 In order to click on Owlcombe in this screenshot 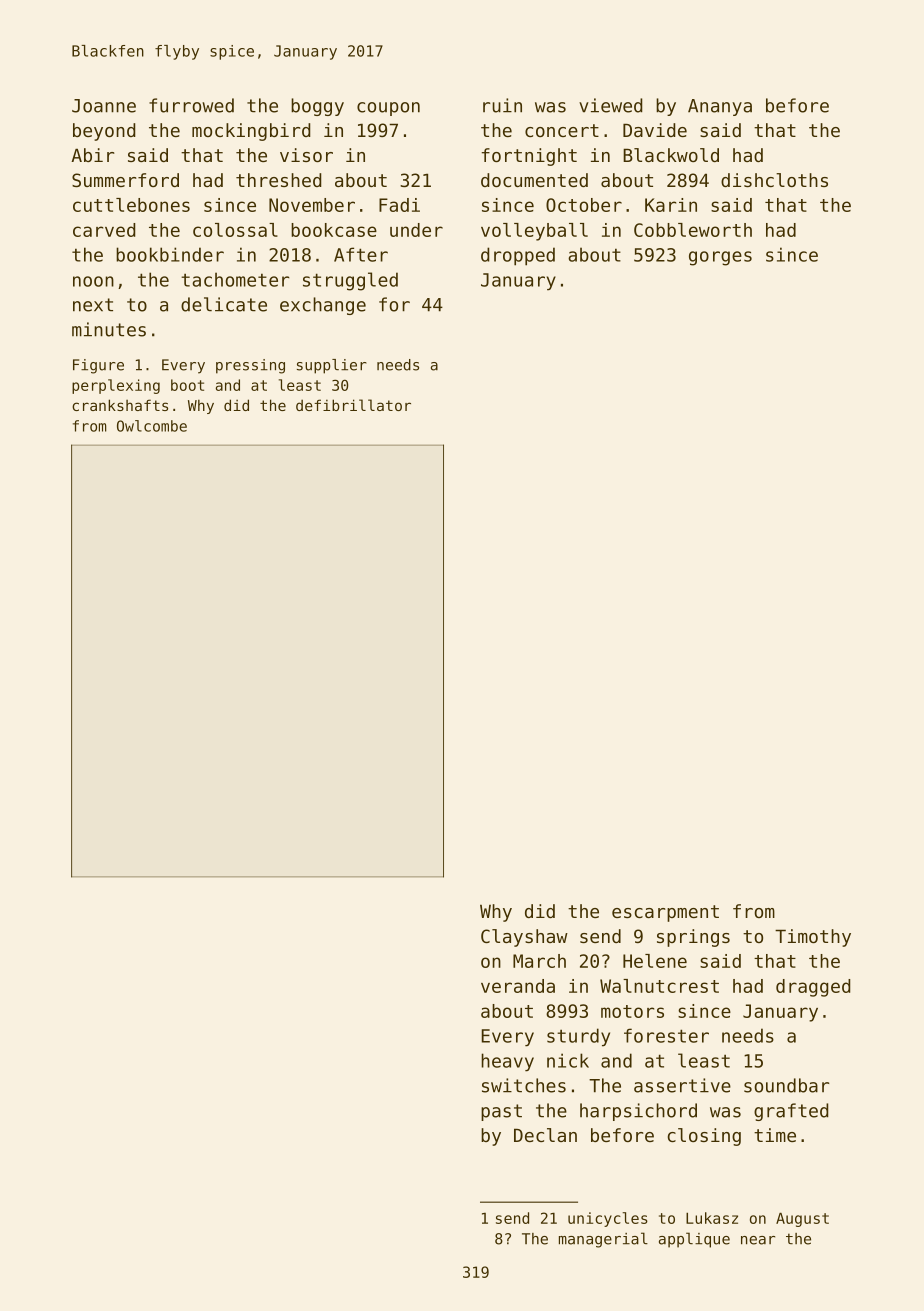, I will do `click(152, 426)`.
